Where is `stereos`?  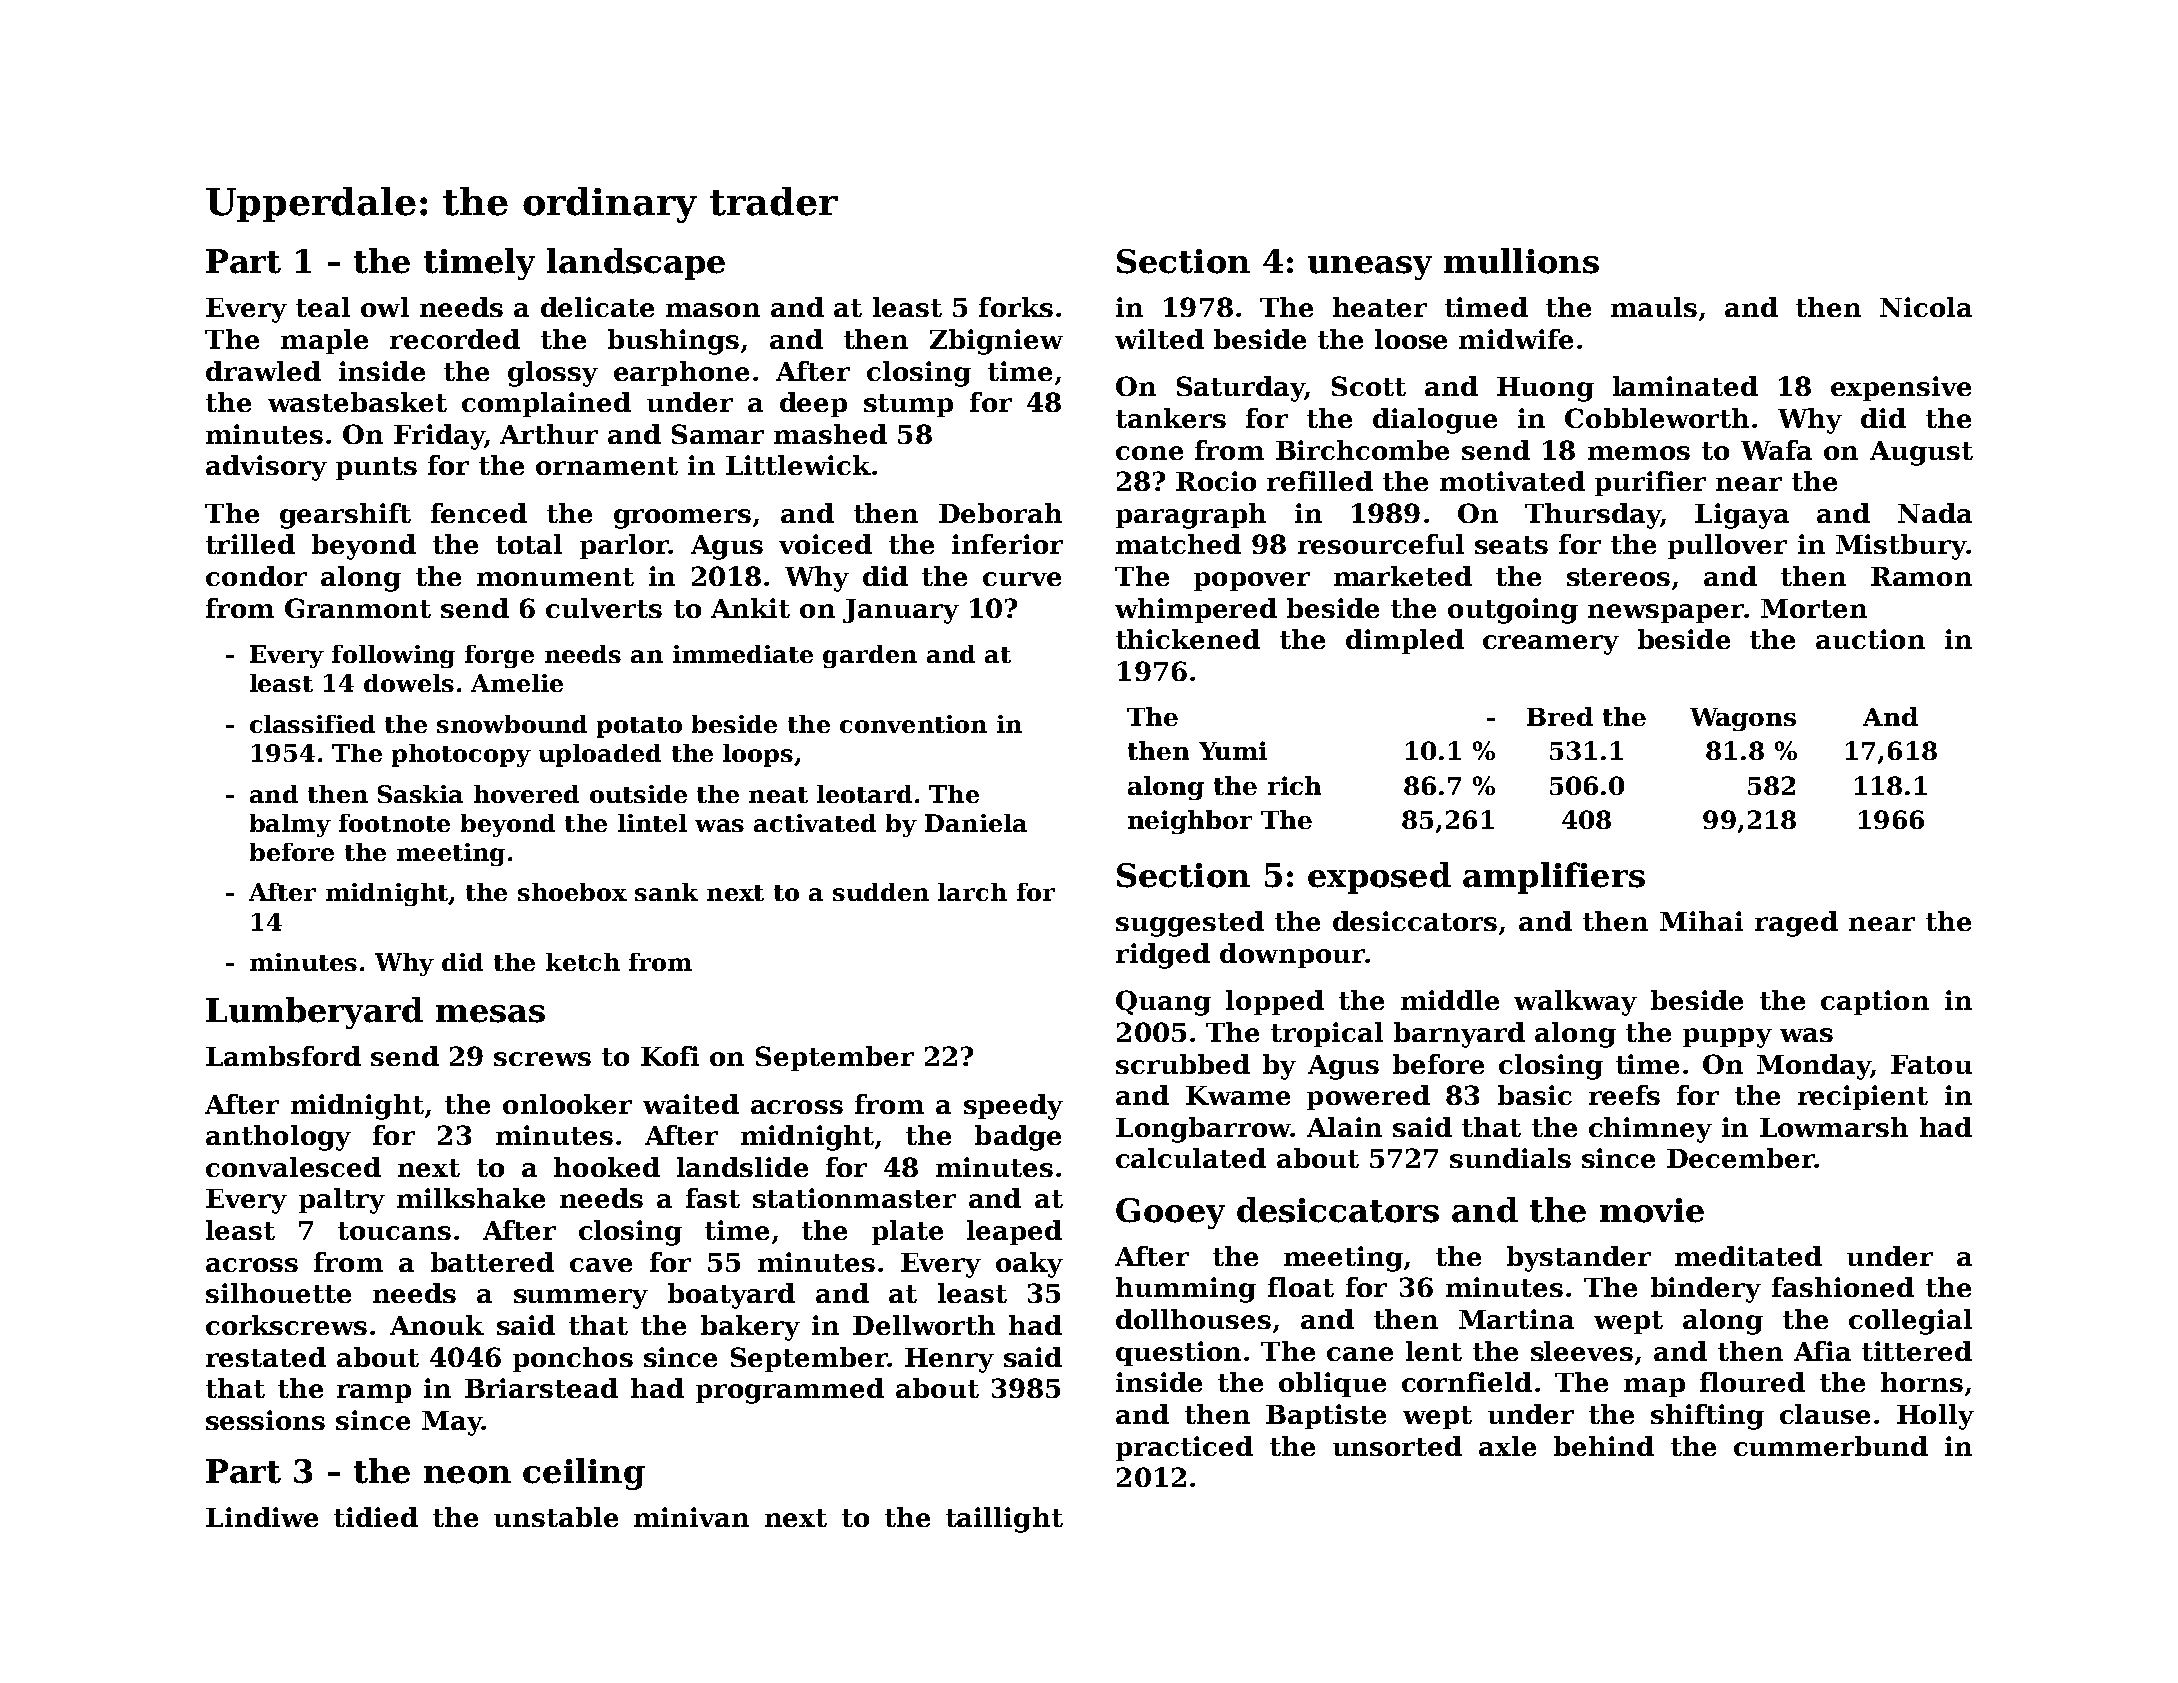 stereos is located at coordinates (1618, 577).
